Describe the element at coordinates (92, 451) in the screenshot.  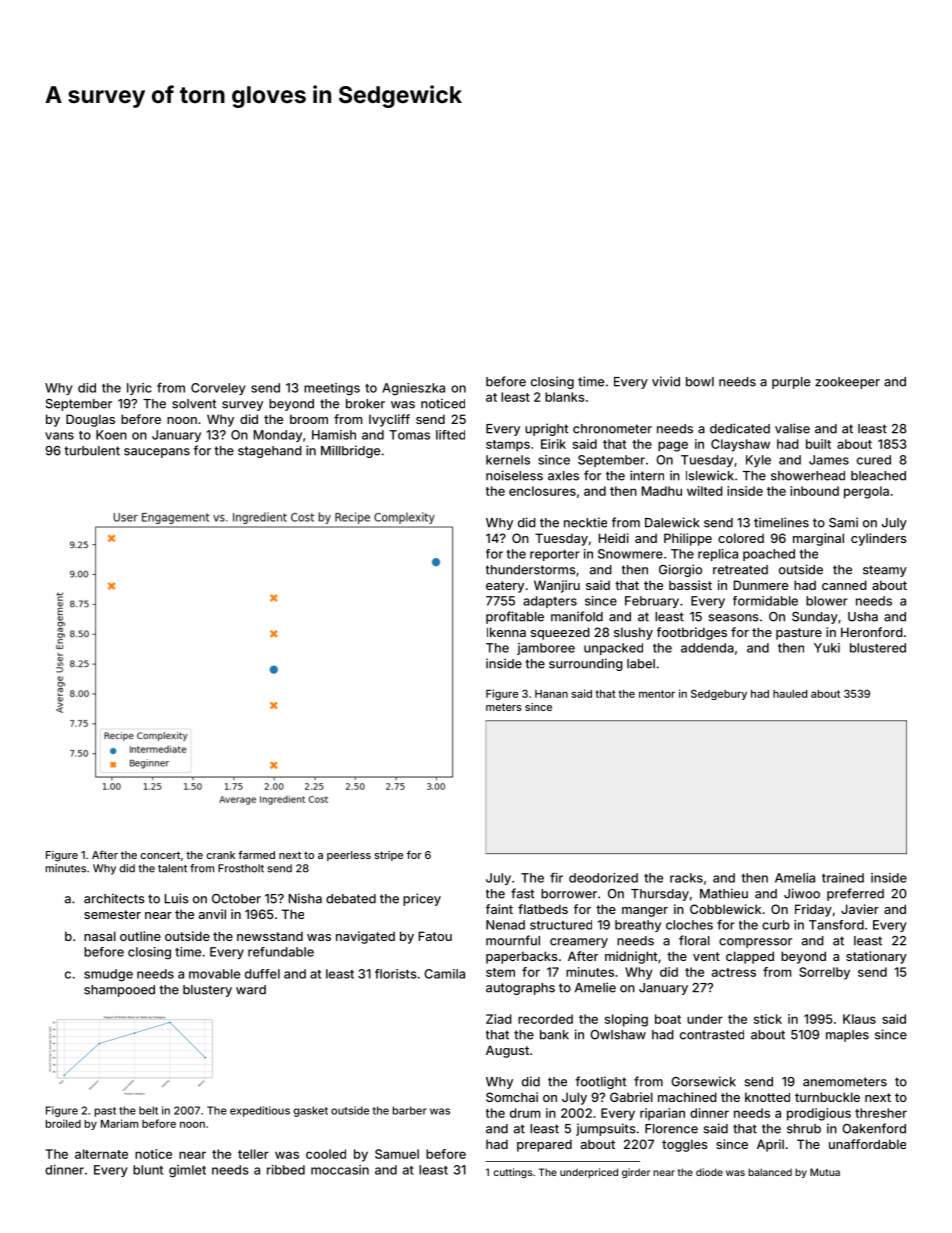
I see `turbulent` at that location.
